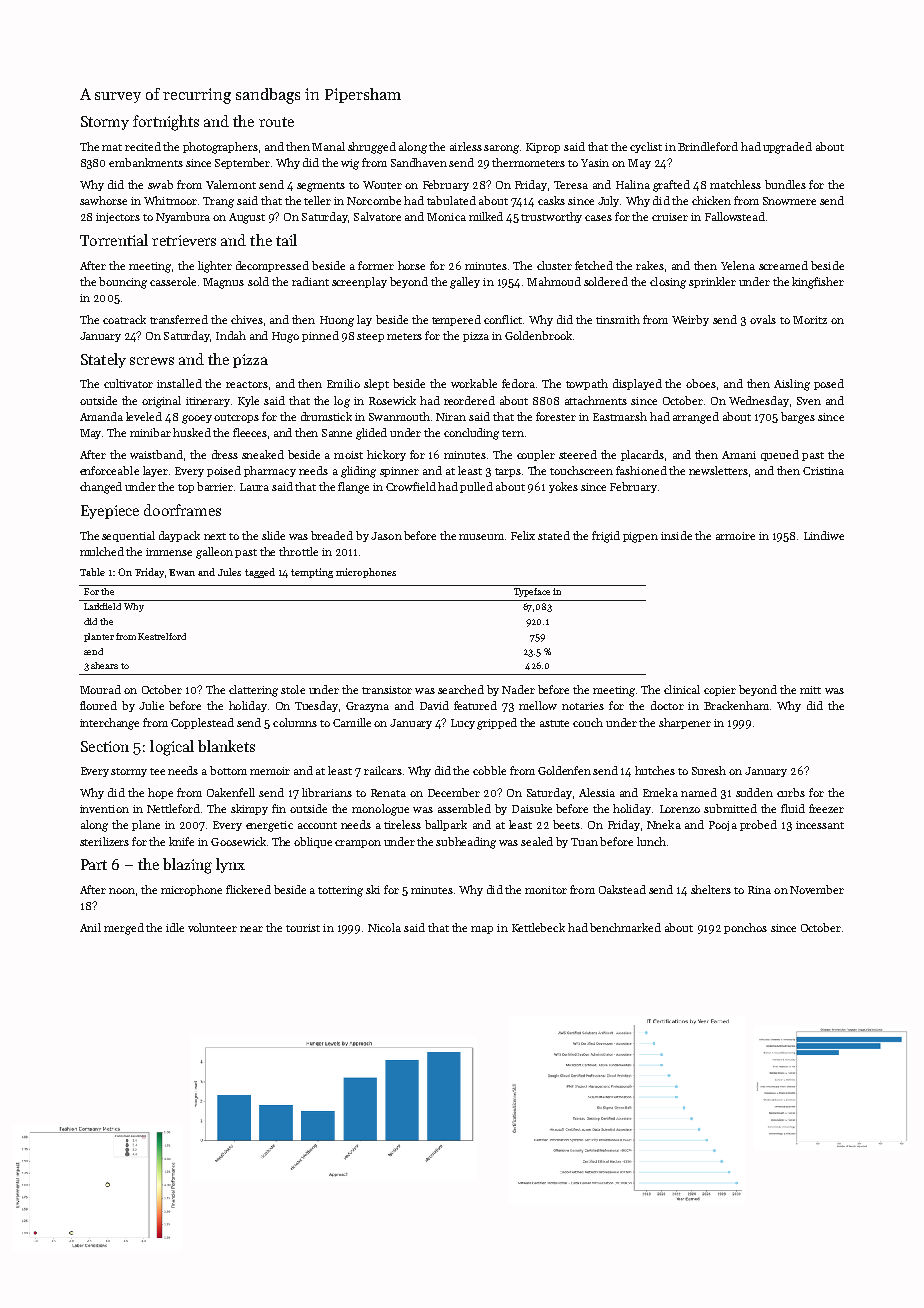  What do you see at coordinates (166, 123) in the image?
I see `fortnights` at bounding box center [166, 123].
